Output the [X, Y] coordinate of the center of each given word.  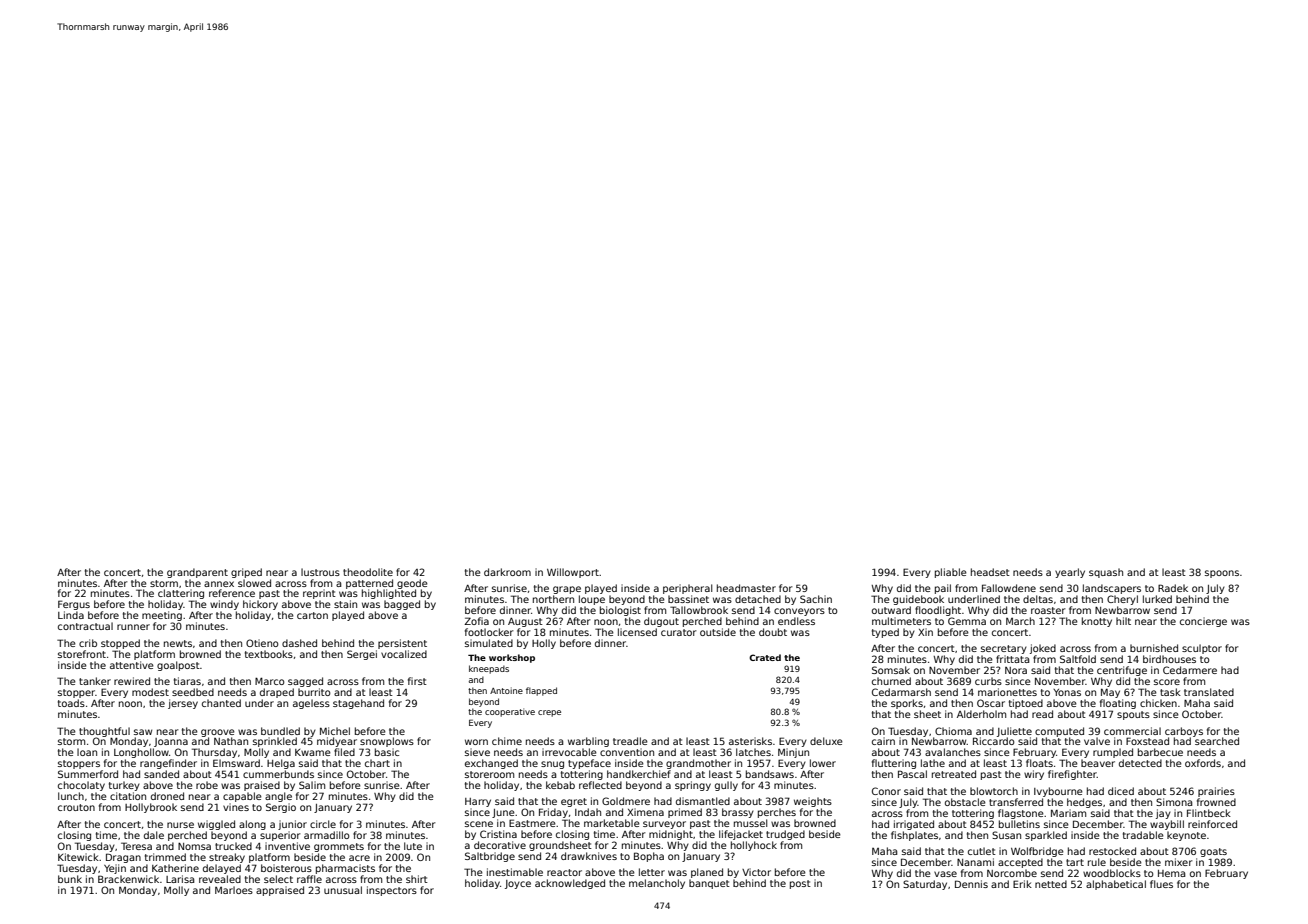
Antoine [506, 690]
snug [552, 765]
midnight [671, 835]
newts [178, 643]
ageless [311, 704]
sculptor [1202, 649]
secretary [1004, 649]
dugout [661, 622]
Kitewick [78, 857]
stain [345, 604]
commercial [1132, 731]
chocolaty [81, 786]
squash [1106, 573]
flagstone [1021, 814]
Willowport [573, 573]
